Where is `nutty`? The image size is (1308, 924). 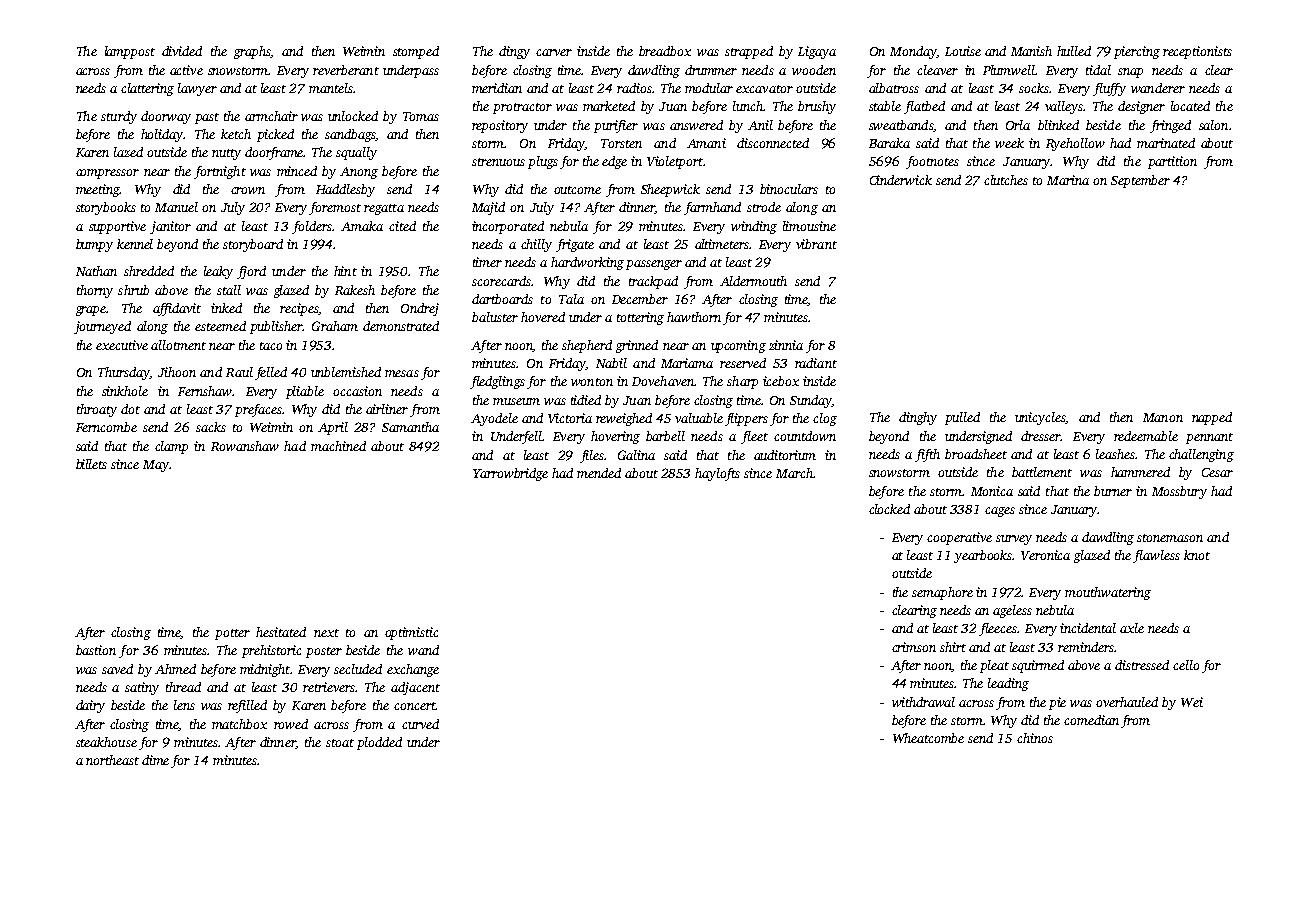 nutty is located at coordinates (226, 154).
